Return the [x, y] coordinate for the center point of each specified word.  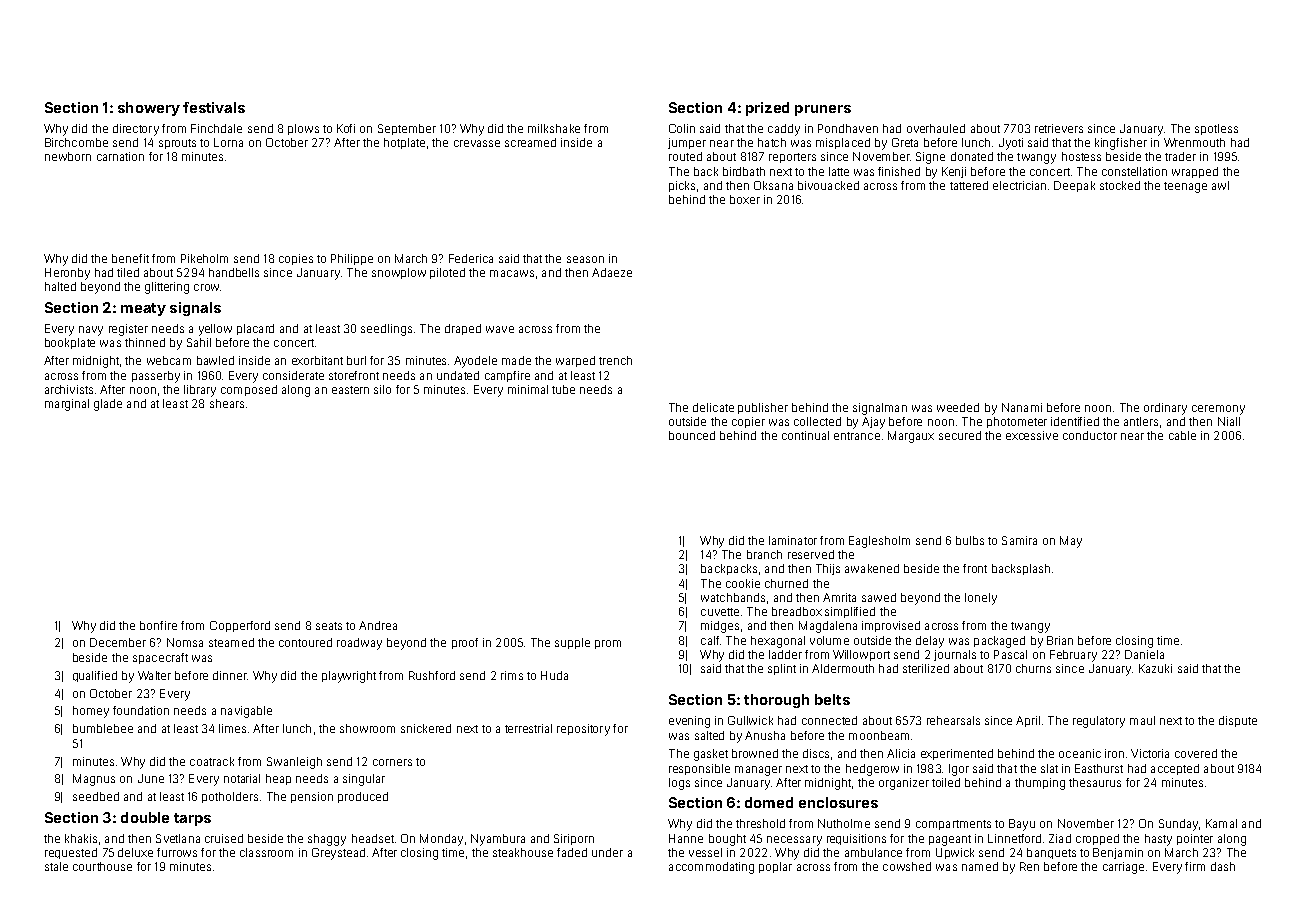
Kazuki [1155, 668]
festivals [214, 107]
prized [767, 109]
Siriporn [574, 839]
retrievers [1059, 128]
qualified [95, 676]
